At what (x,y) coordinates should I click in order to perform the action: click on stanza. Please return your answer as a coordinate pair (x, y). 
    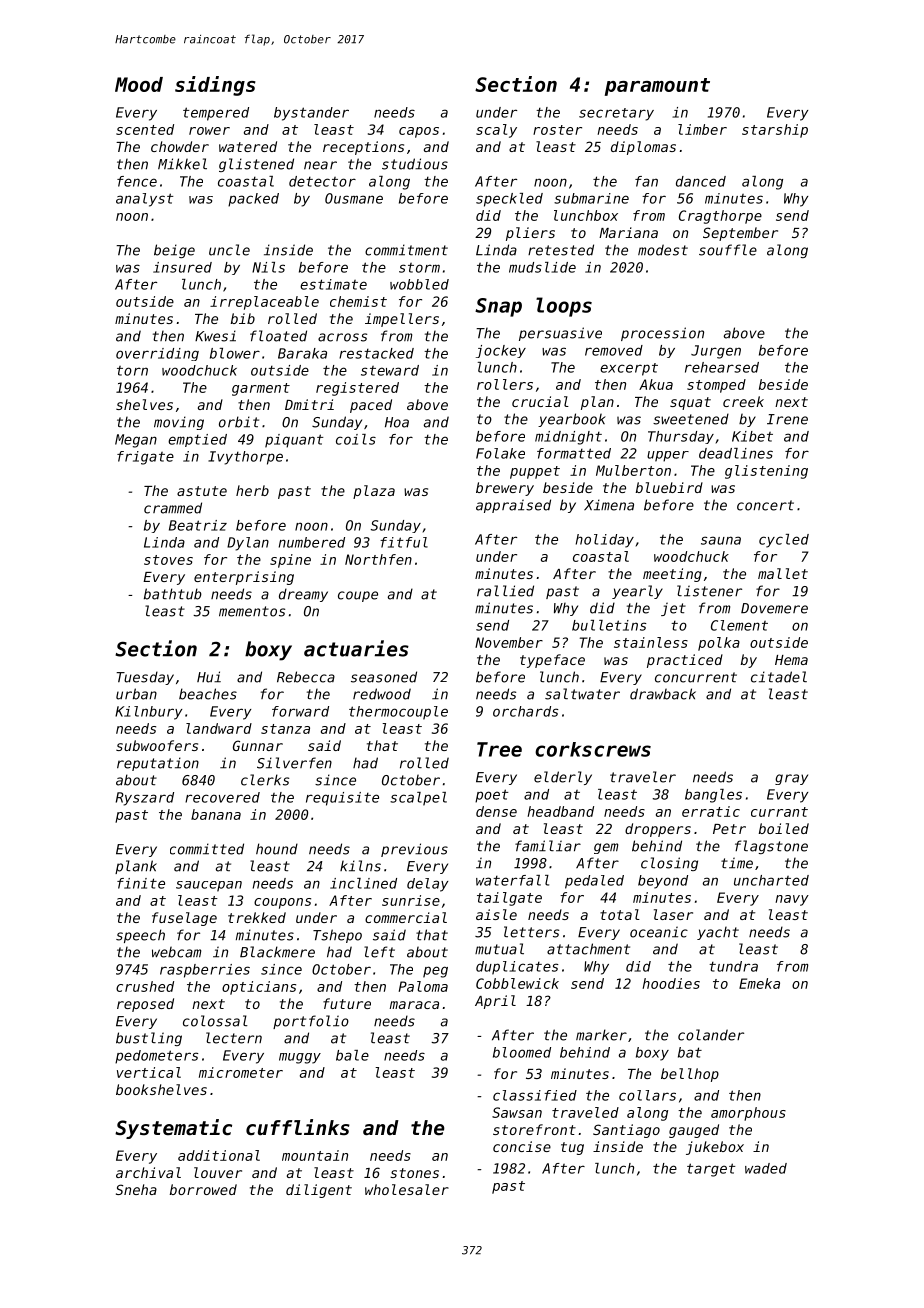
    Looking at the image, I should click on (285, 729).
